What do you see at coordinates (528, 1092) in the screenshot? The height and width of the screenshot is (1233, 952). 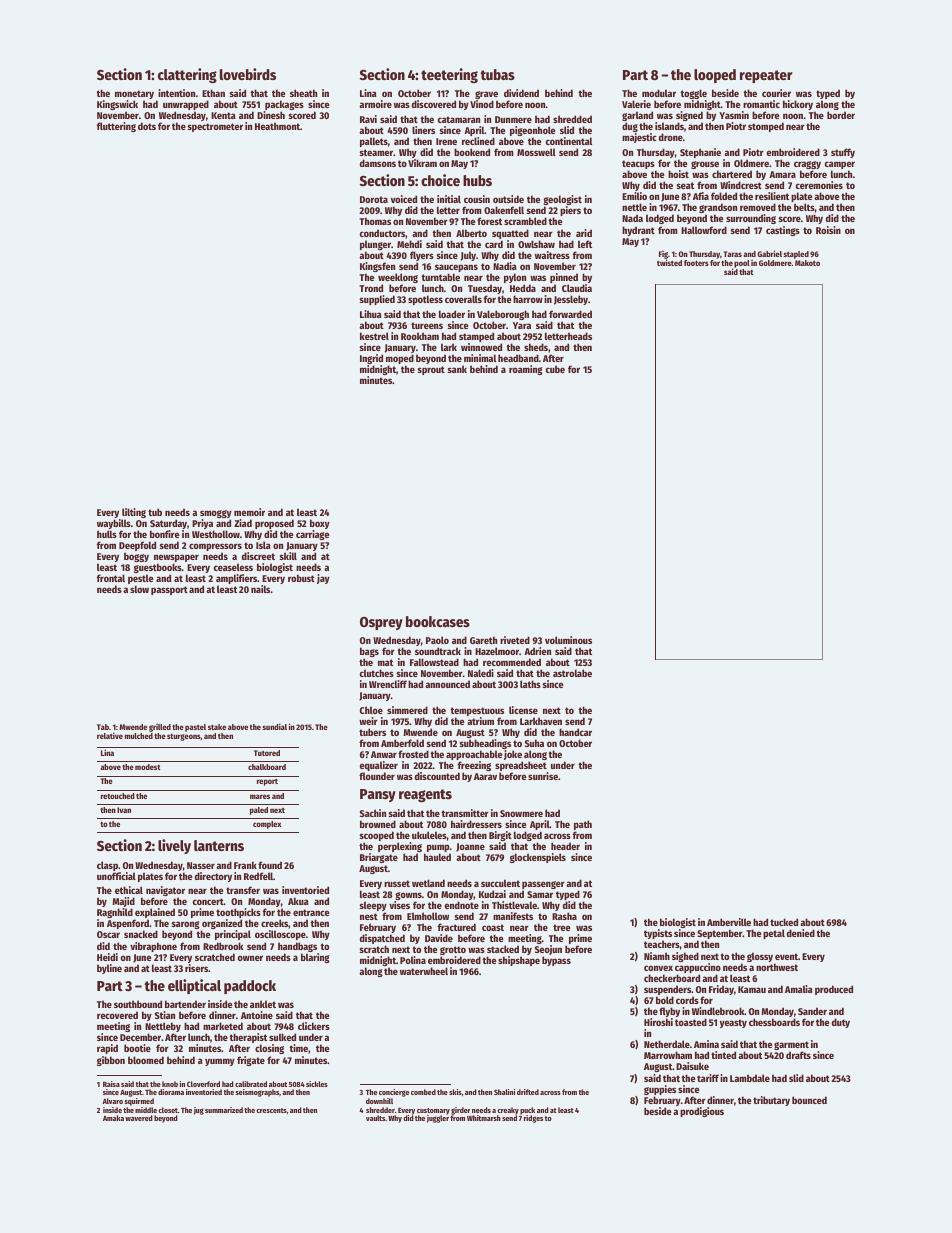 I see `drifted` at bounding box center [528, 1092].
